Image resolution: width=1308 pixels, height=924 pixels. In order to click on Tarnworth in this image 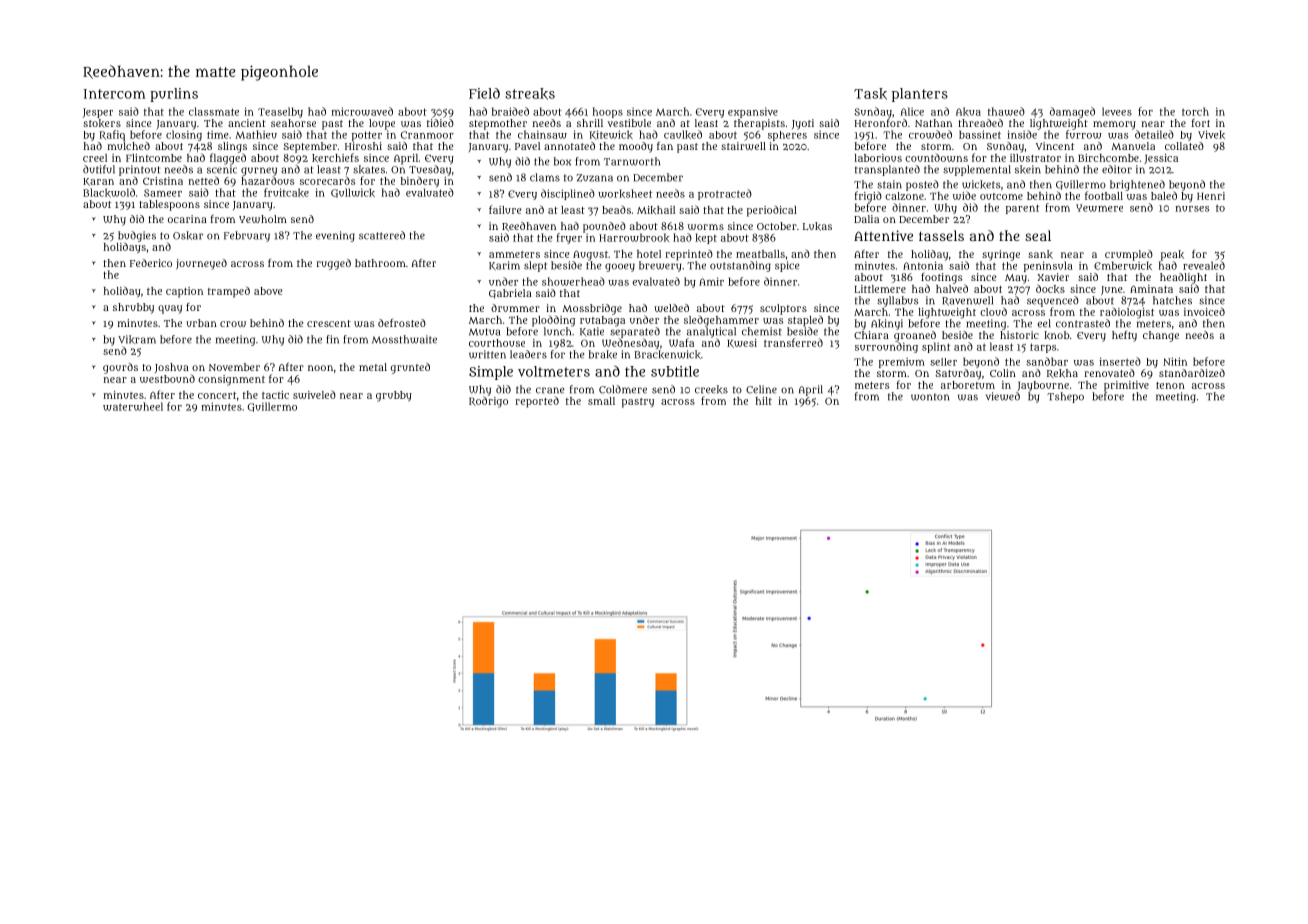, I will do `click(632, 161)`.
